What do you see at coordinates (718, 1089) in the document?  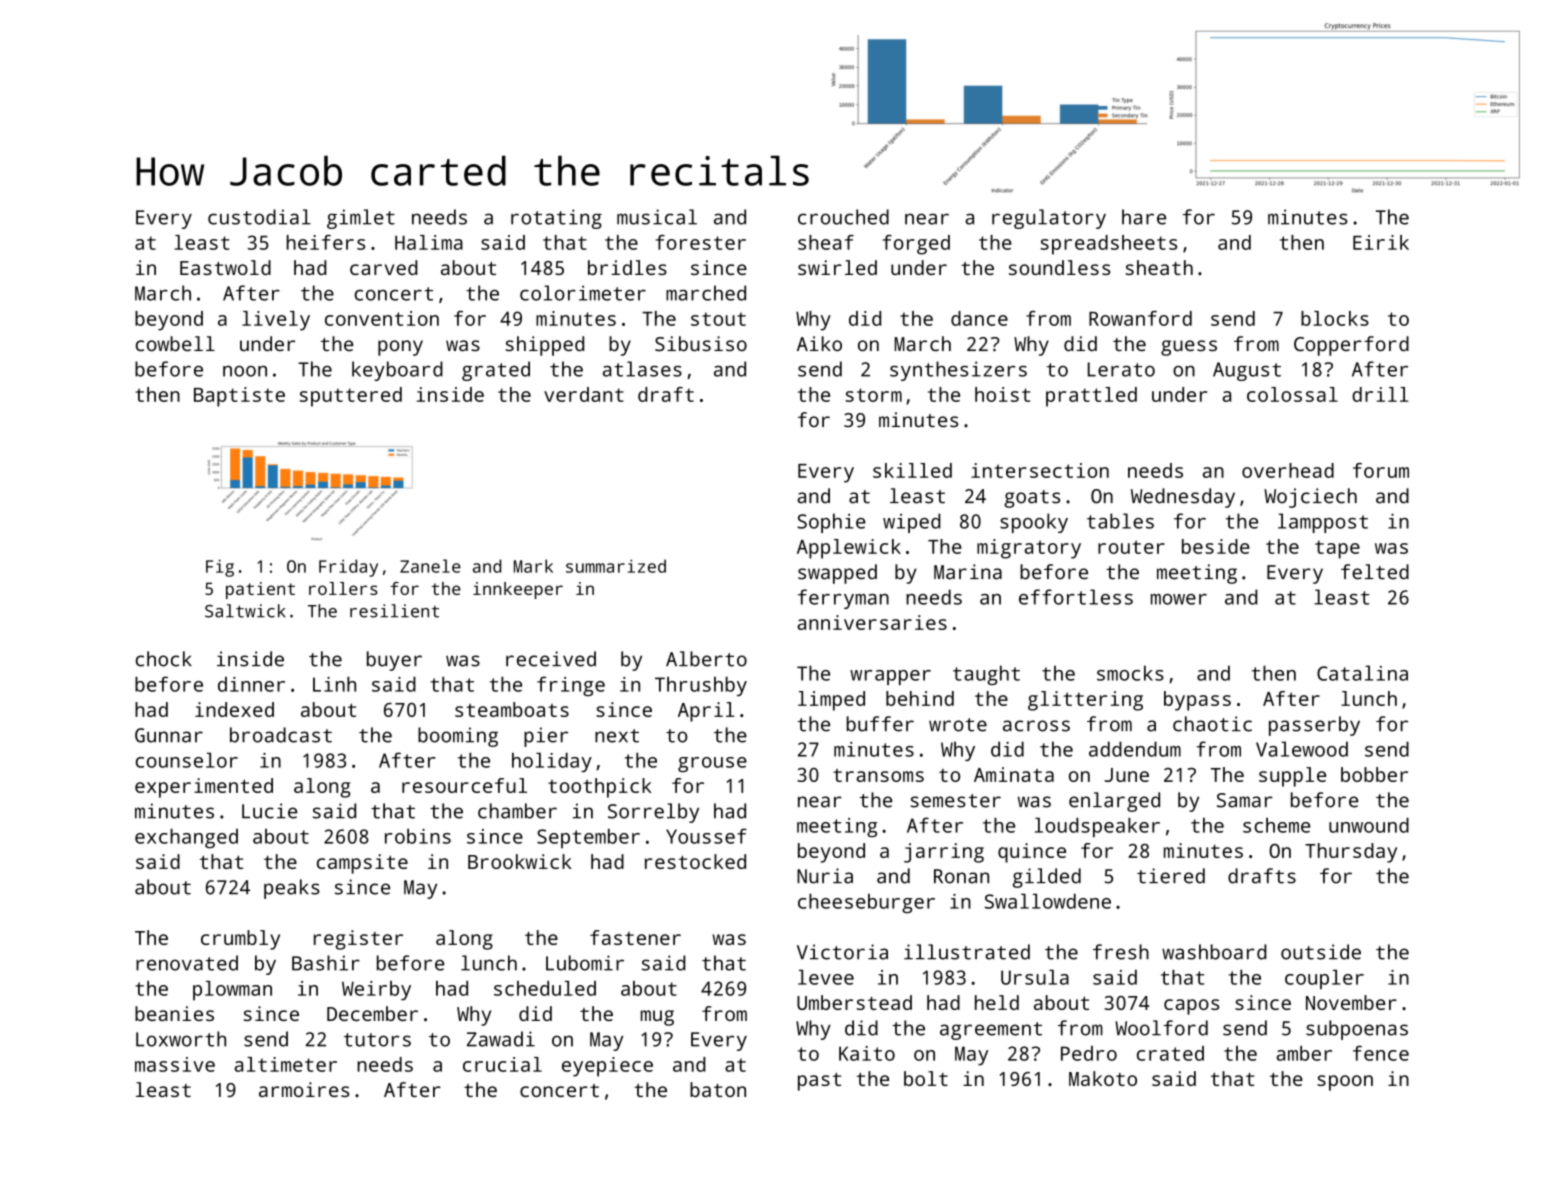 I see `baton` at bounding box center [718, 1089].
